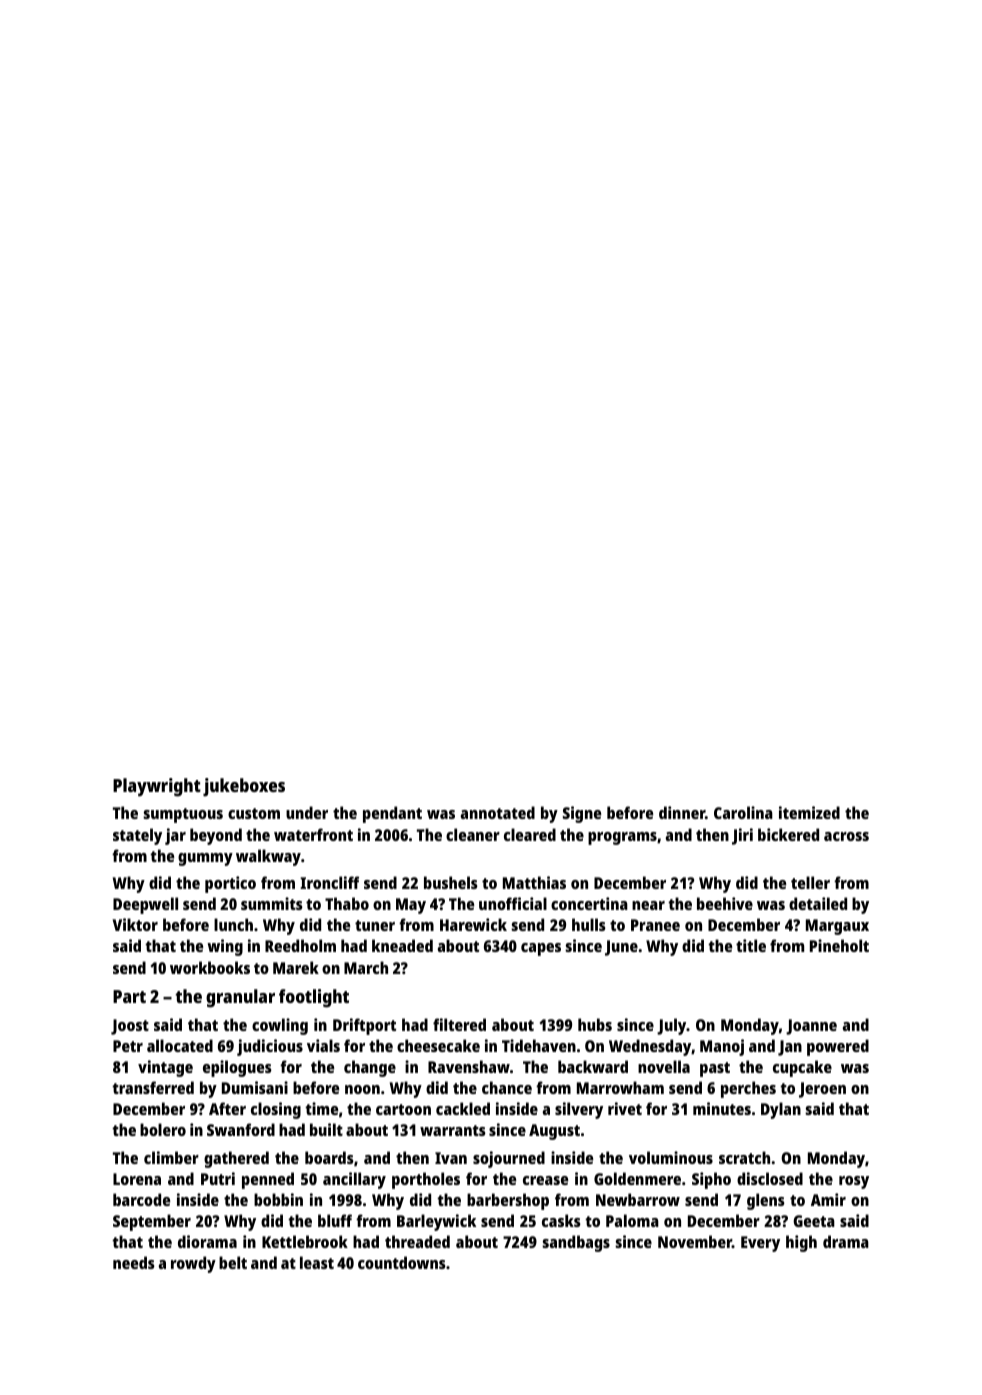 The image size is (982, 1395). Describe the element at coordinates (244, 787) in the screenshot. I see `jukeboxes` at that location.
